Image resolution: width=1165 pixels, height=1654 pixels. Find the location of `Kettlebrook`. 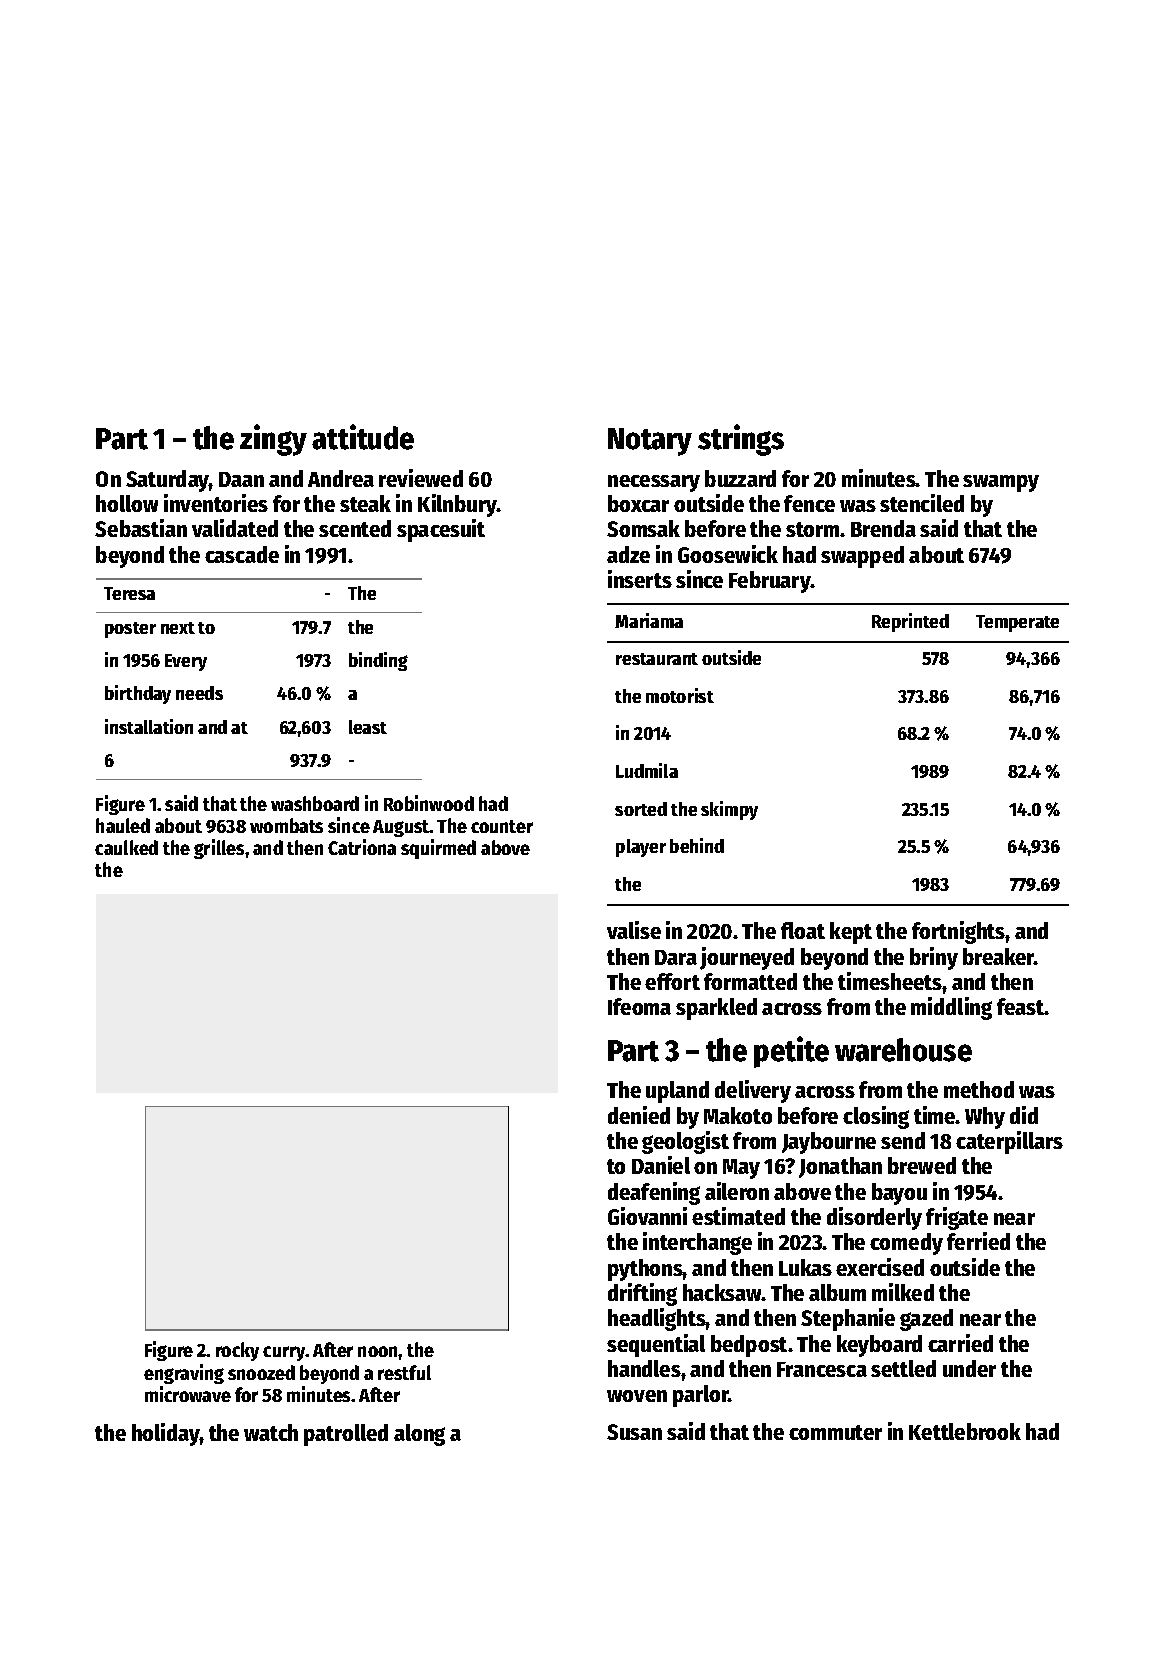

Kettlebrook is located at coordinates (965, 1431).
